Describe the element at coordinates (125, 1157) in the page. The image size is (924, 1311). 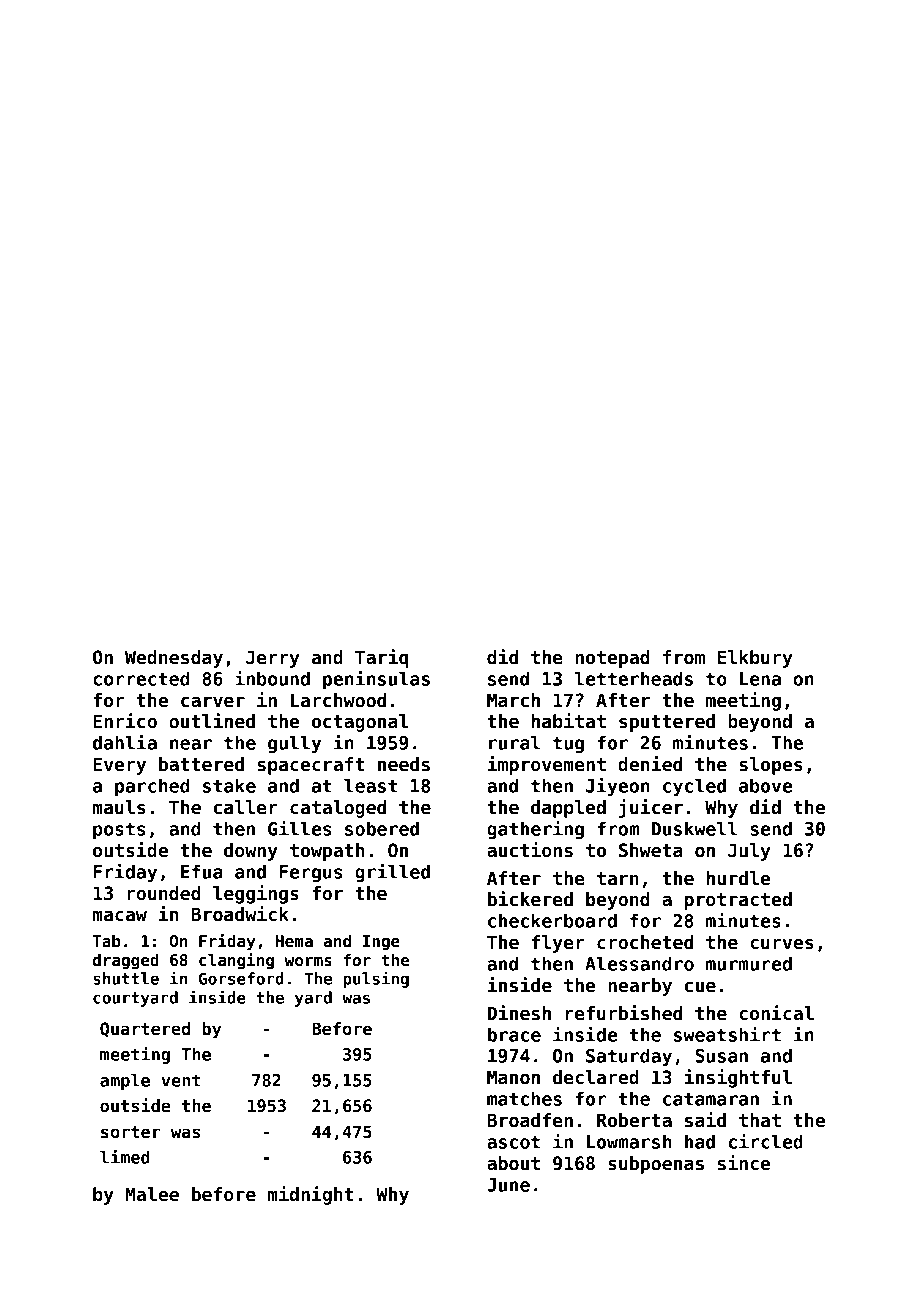
I see `limed` at that location.
